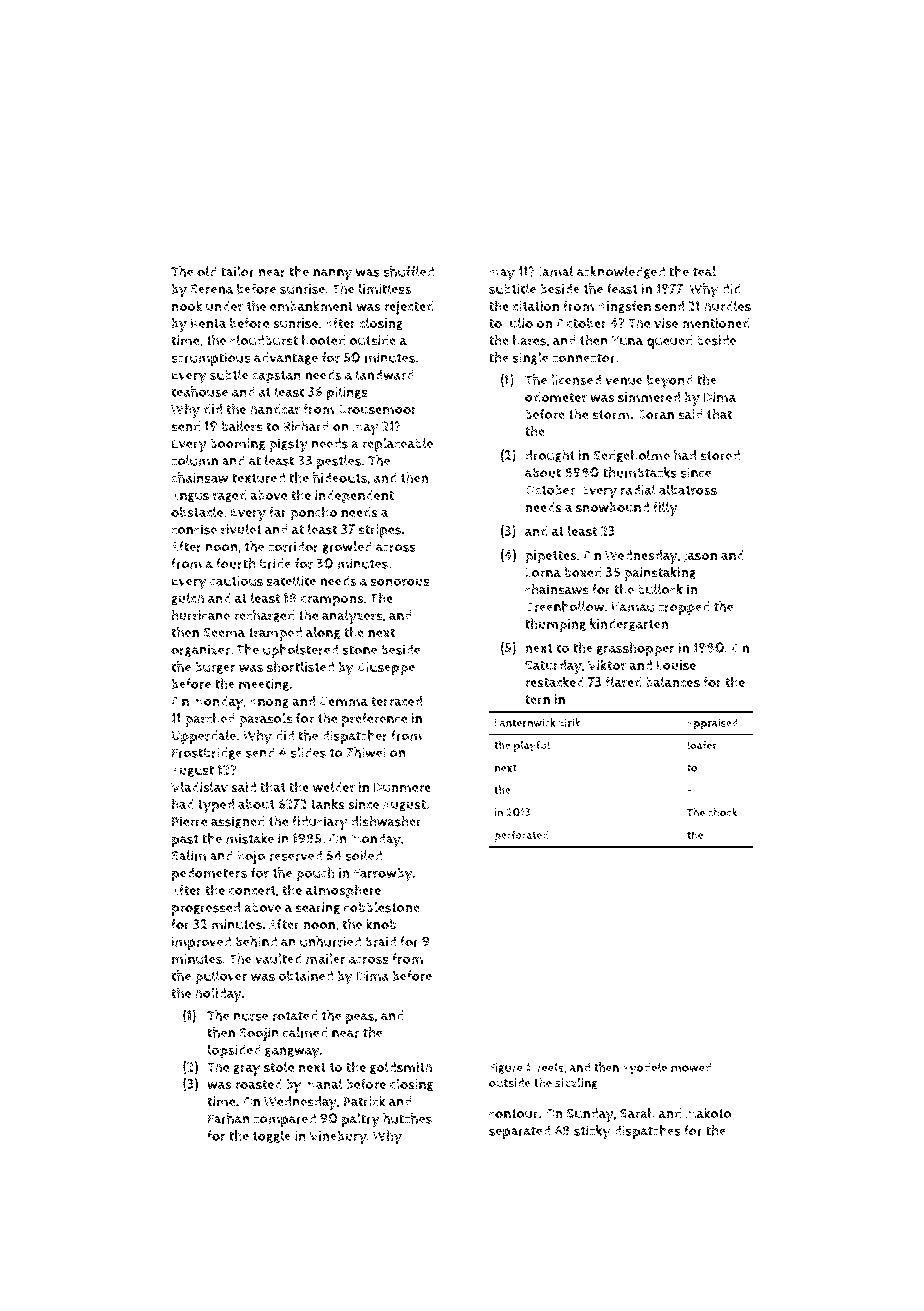 The height and width of the screenshot is (1311, 924). Describe the element at coordinates (709, 1113) in the screenshot. I see `Makoto` at that location.
